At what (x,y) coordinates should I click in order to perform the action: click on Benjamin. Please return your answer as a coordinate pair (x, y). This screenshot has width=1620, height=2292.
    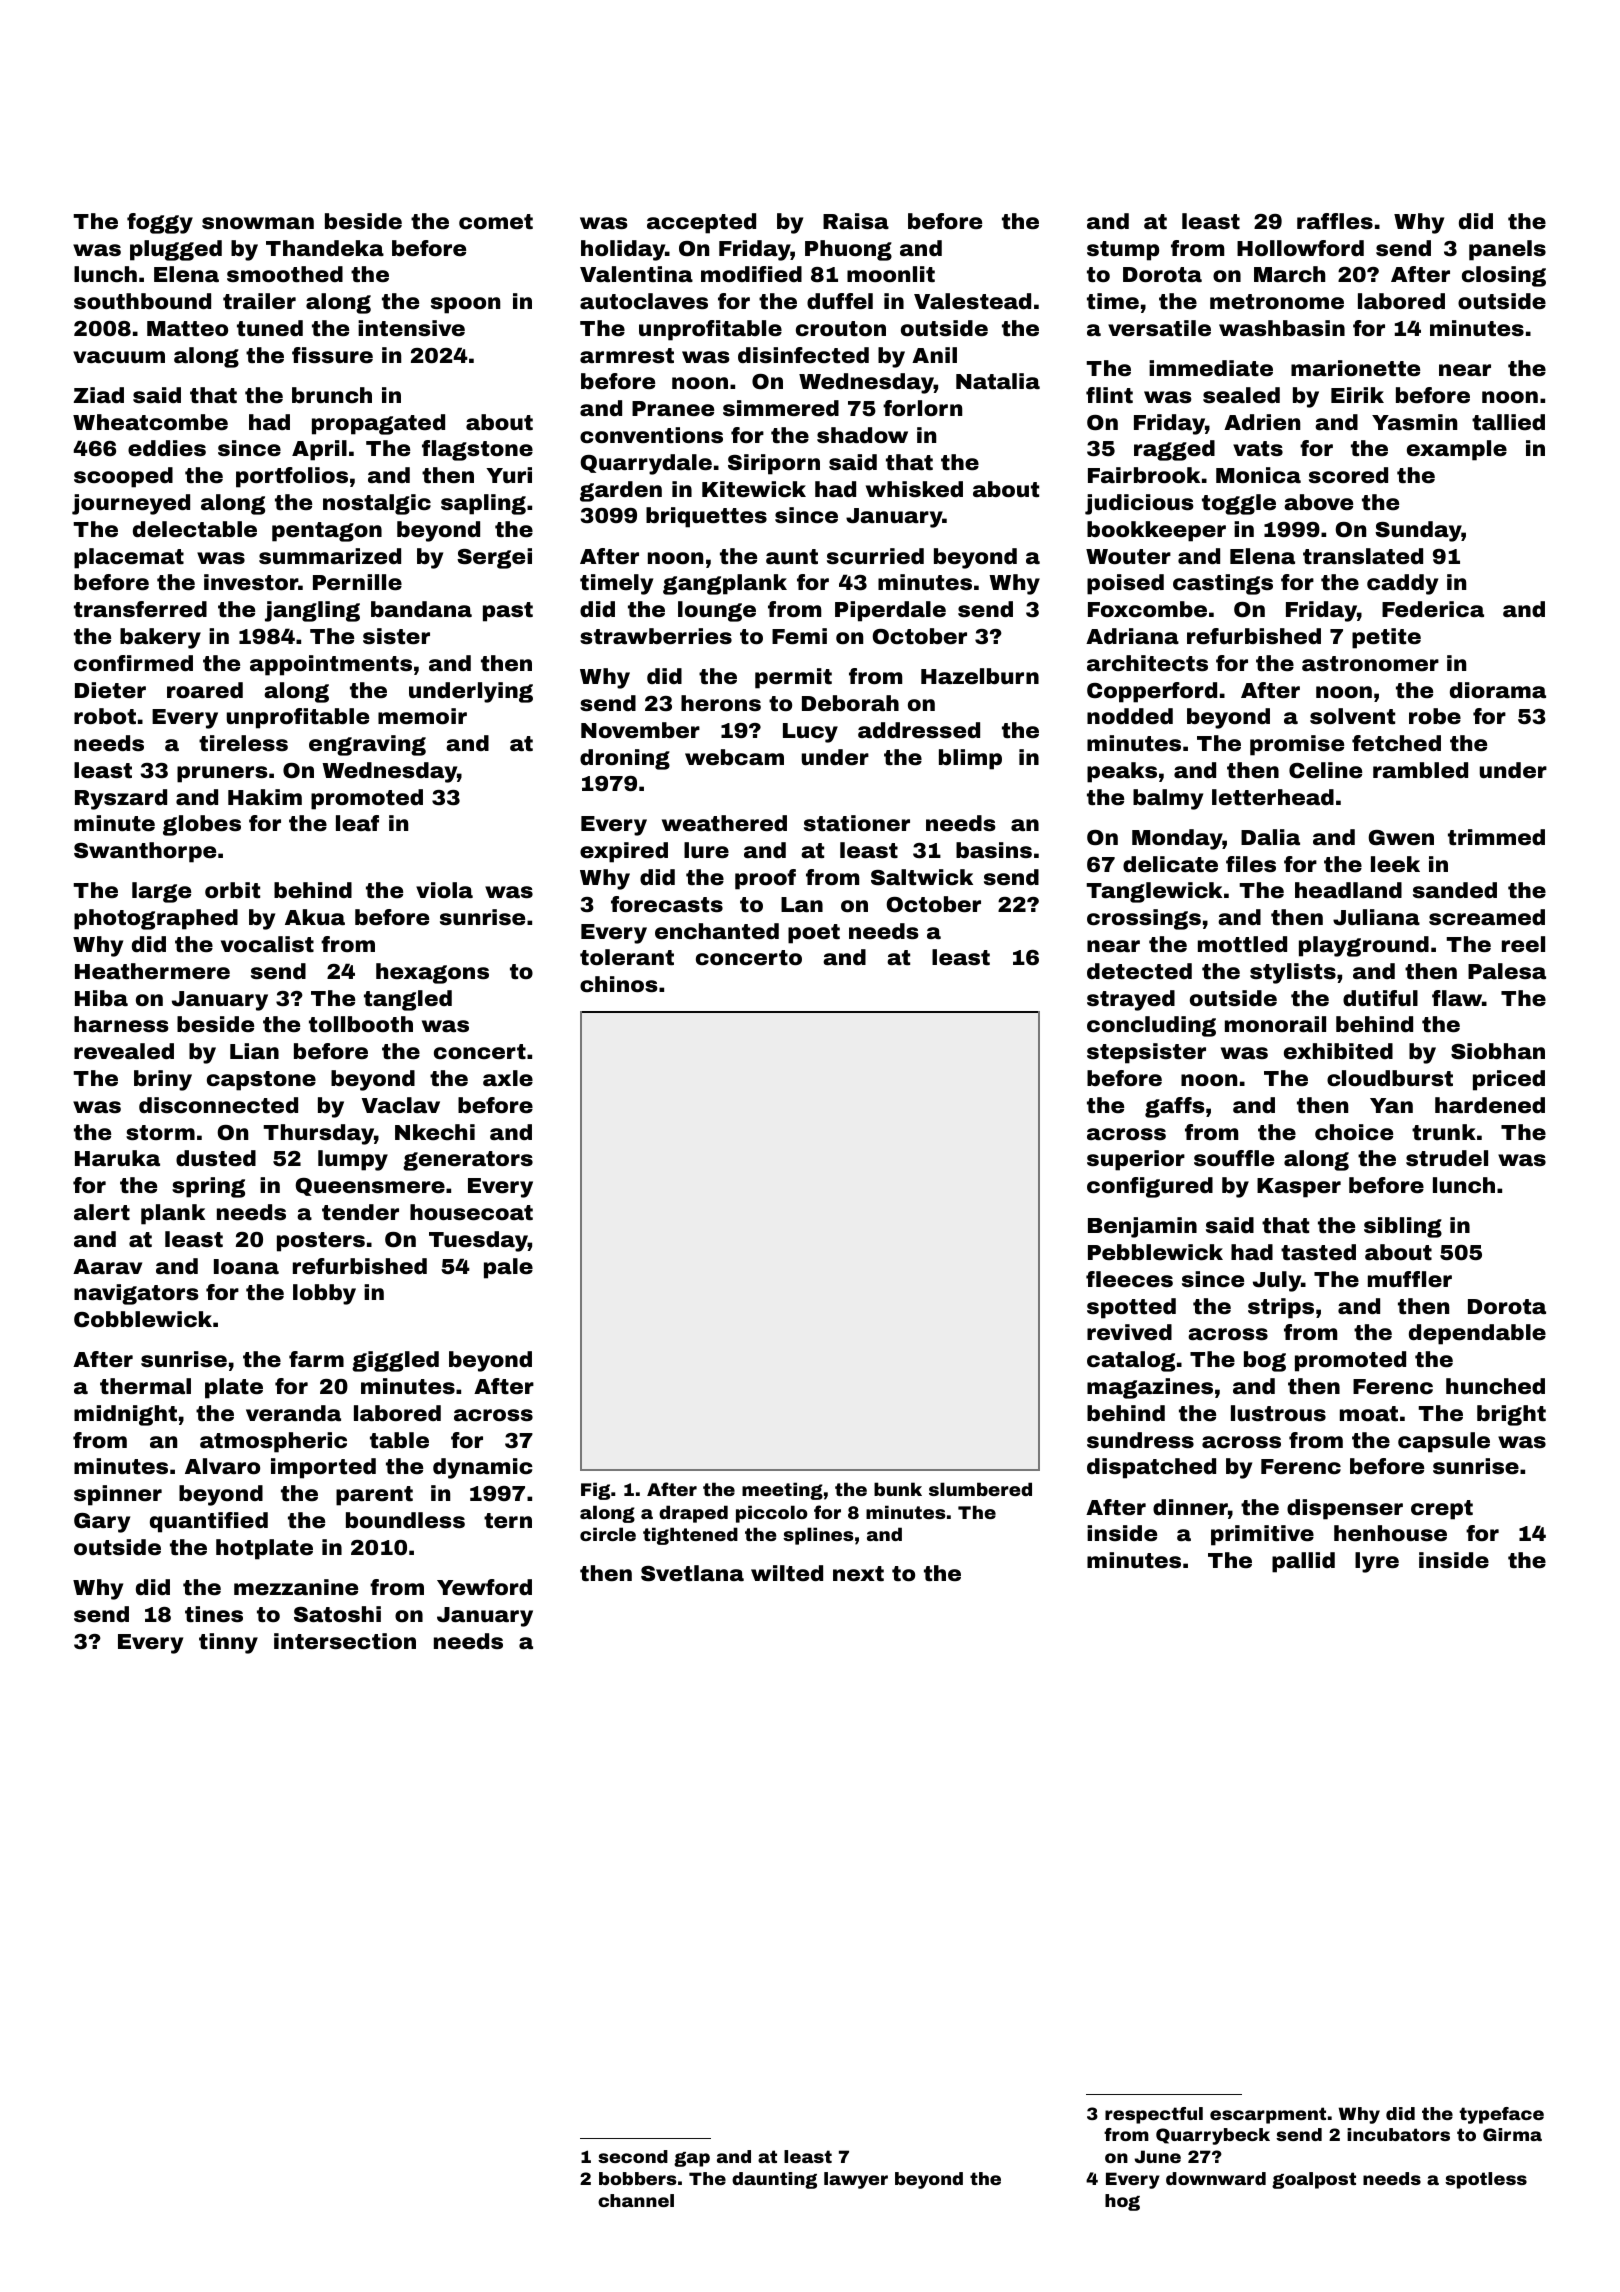
    Looking at the image, I should click on (1142, 1227).
